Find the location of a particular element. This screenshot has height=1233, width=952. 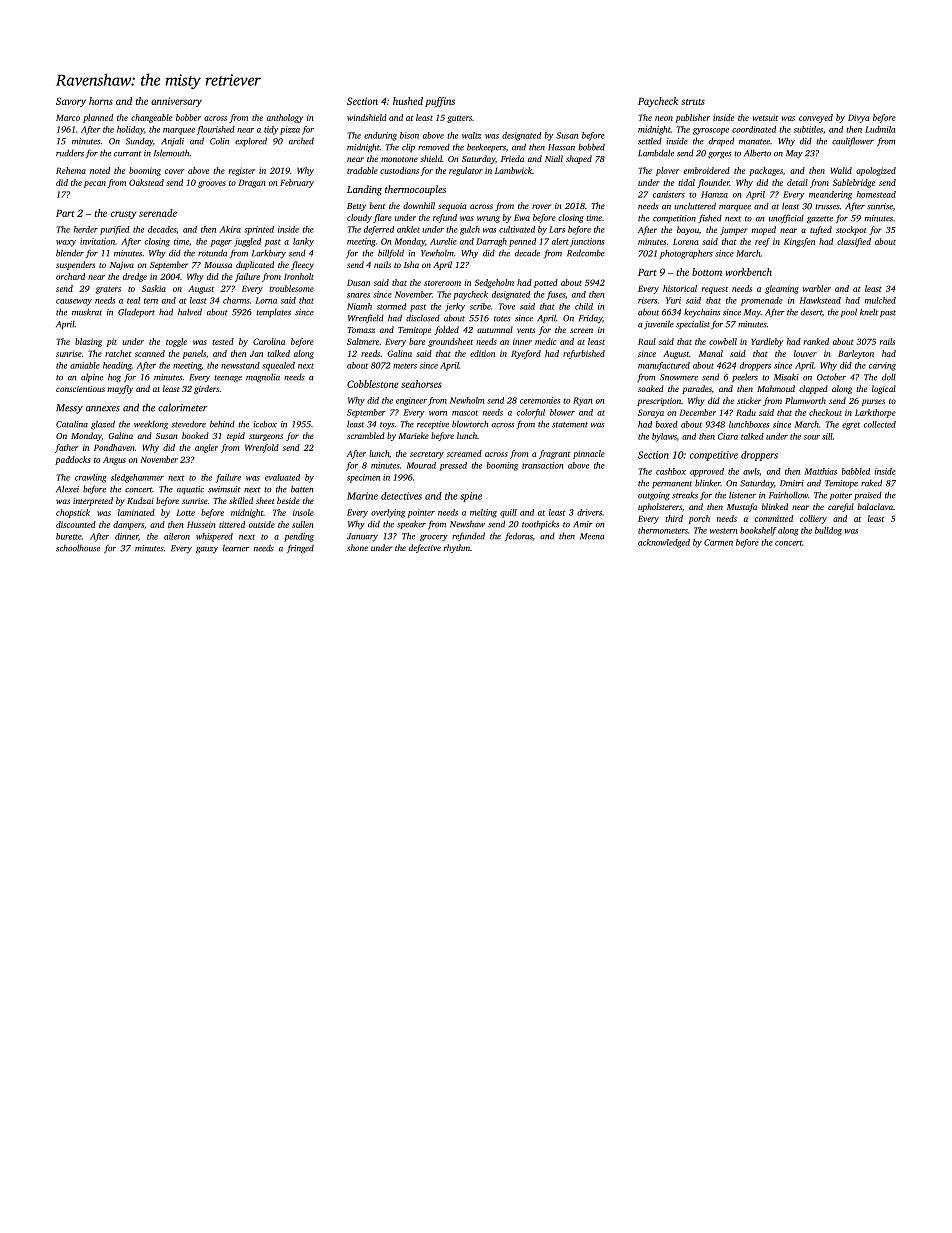

transaction is located at coordinates (543, 465).
